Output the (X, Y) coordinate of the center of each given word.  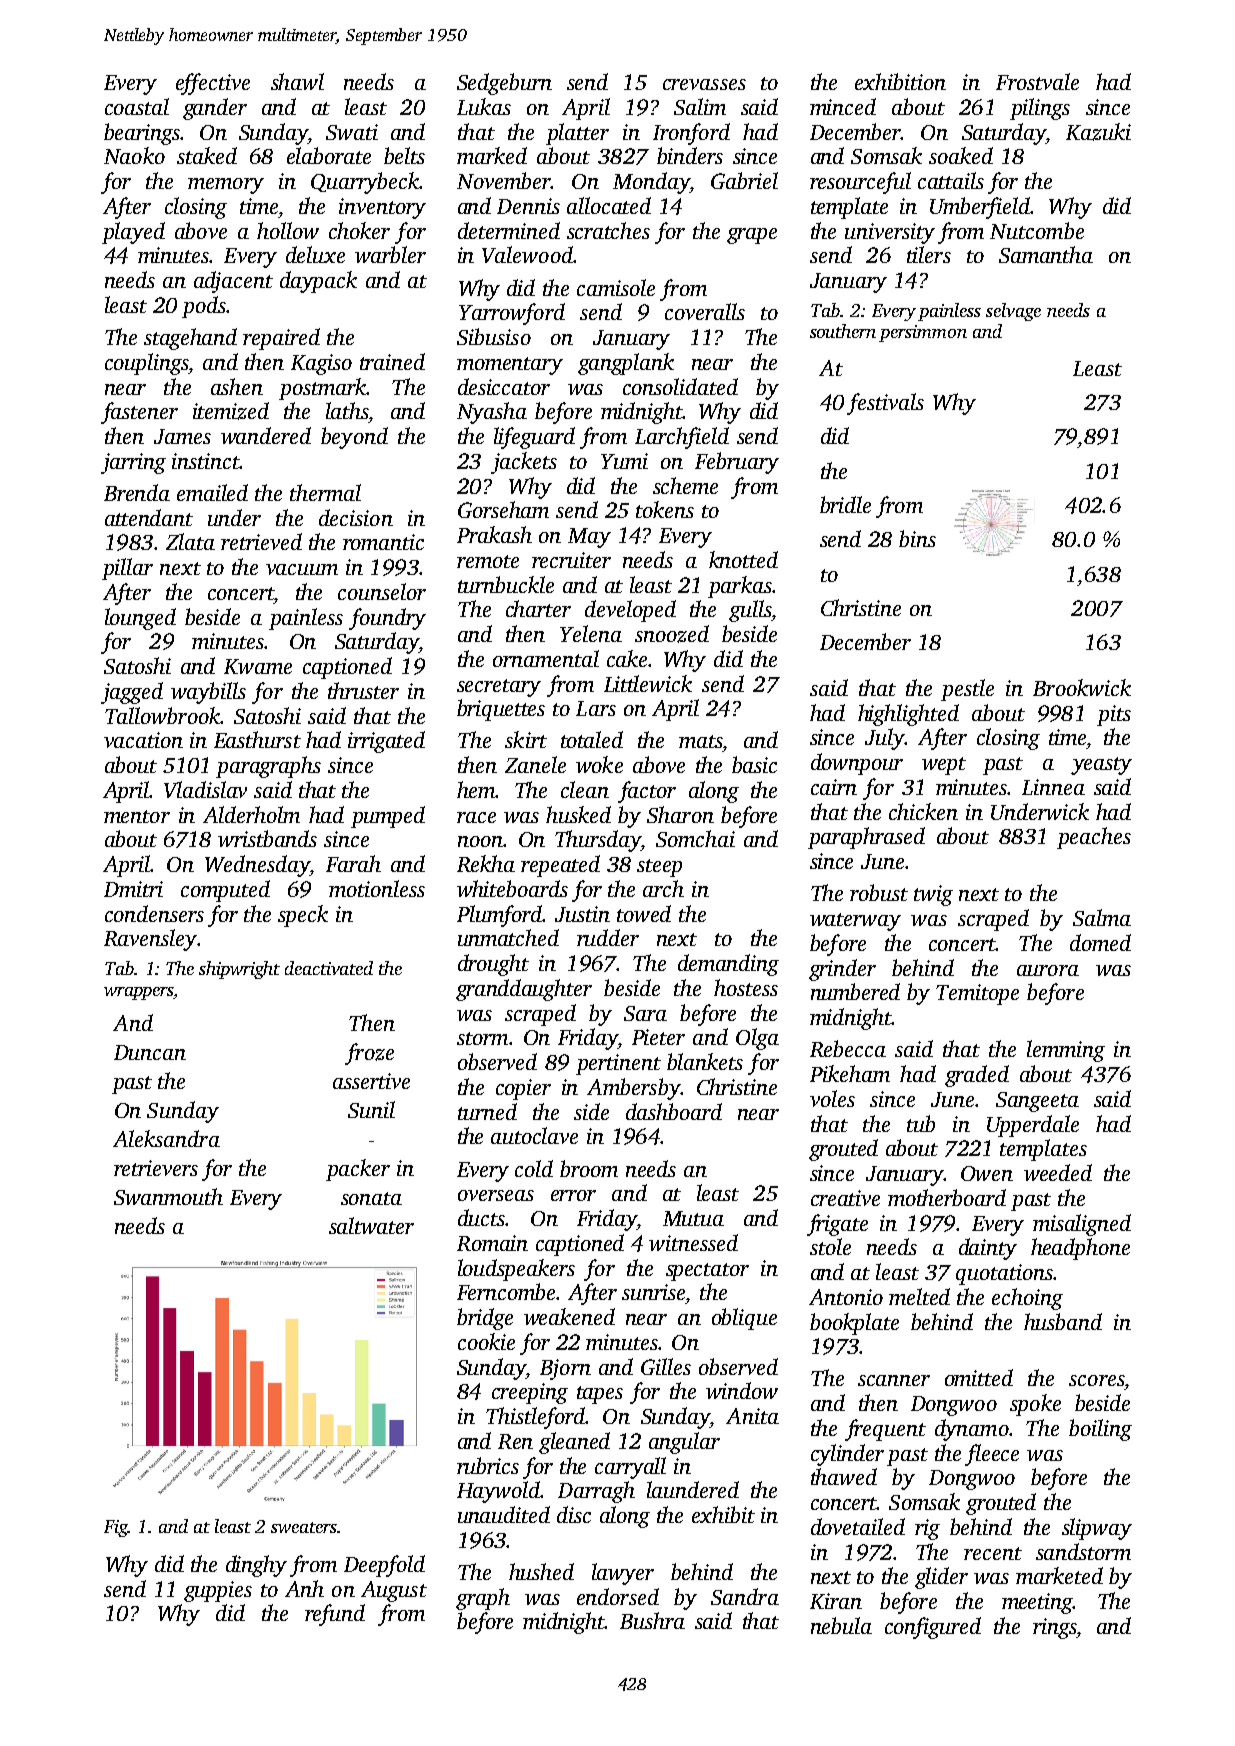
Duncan (150, 1052)
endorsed (618, 1596)
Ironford (691, 134)
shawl (297, 81)
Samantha (1046, 254)
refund (335, 1615)
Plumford (500, 916)
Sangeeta (1037, 1102)
